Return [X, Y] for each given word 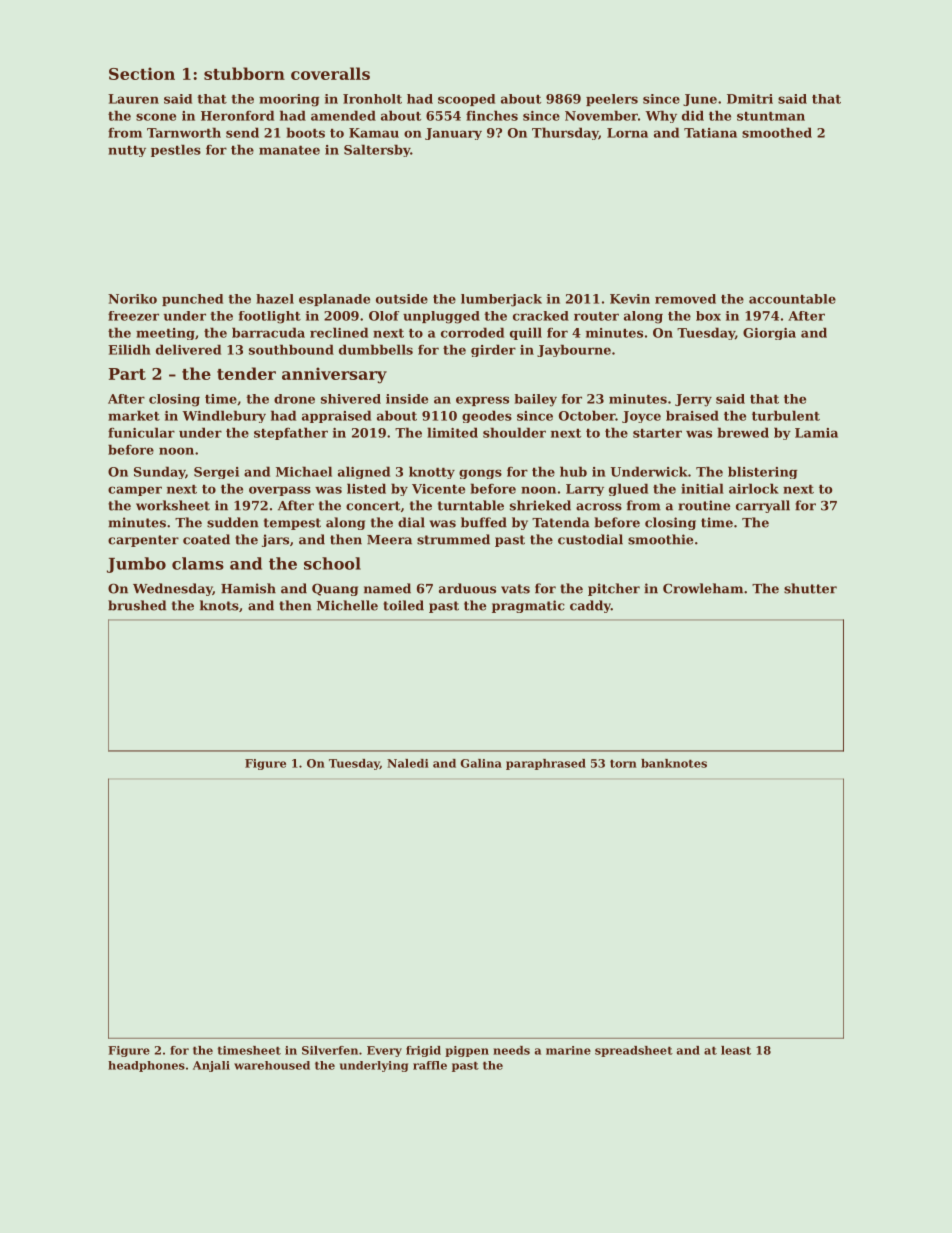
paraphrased [546, 764]
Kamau [374, 133]
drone [294, 399]
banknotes [674, 763]
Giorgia [769, 334]
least [736, 1050]
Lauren [133, 99]
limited [452, 432]
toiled [403, 605]
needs [511, 1050]
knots [219, 605]
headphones [146, 1066]
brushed [137, 605]
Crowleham [703, 588]
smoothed [777, 132]
